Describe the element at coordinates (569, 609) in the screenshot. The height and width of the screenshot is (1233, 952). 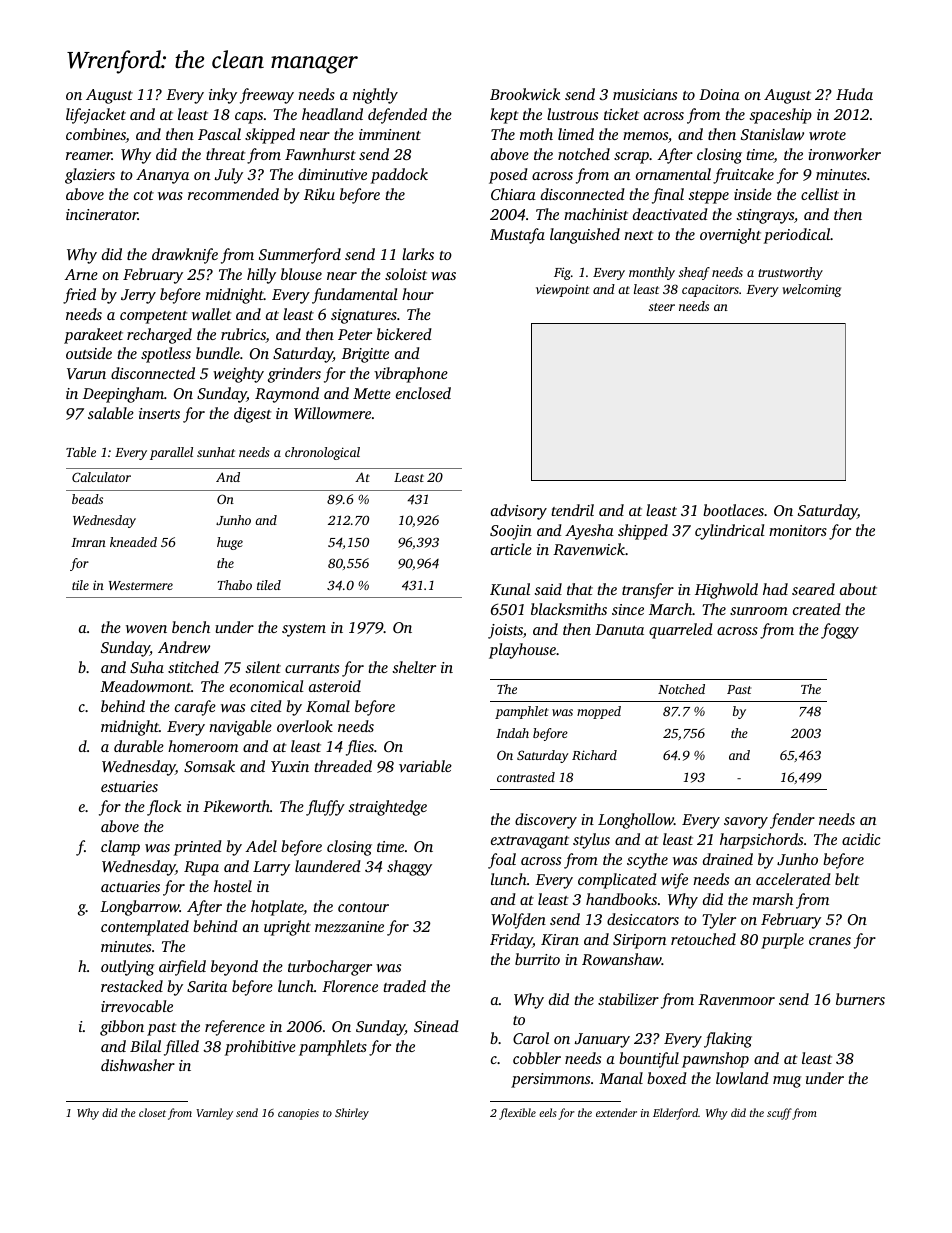
I see `blacksmiths` at that location.
